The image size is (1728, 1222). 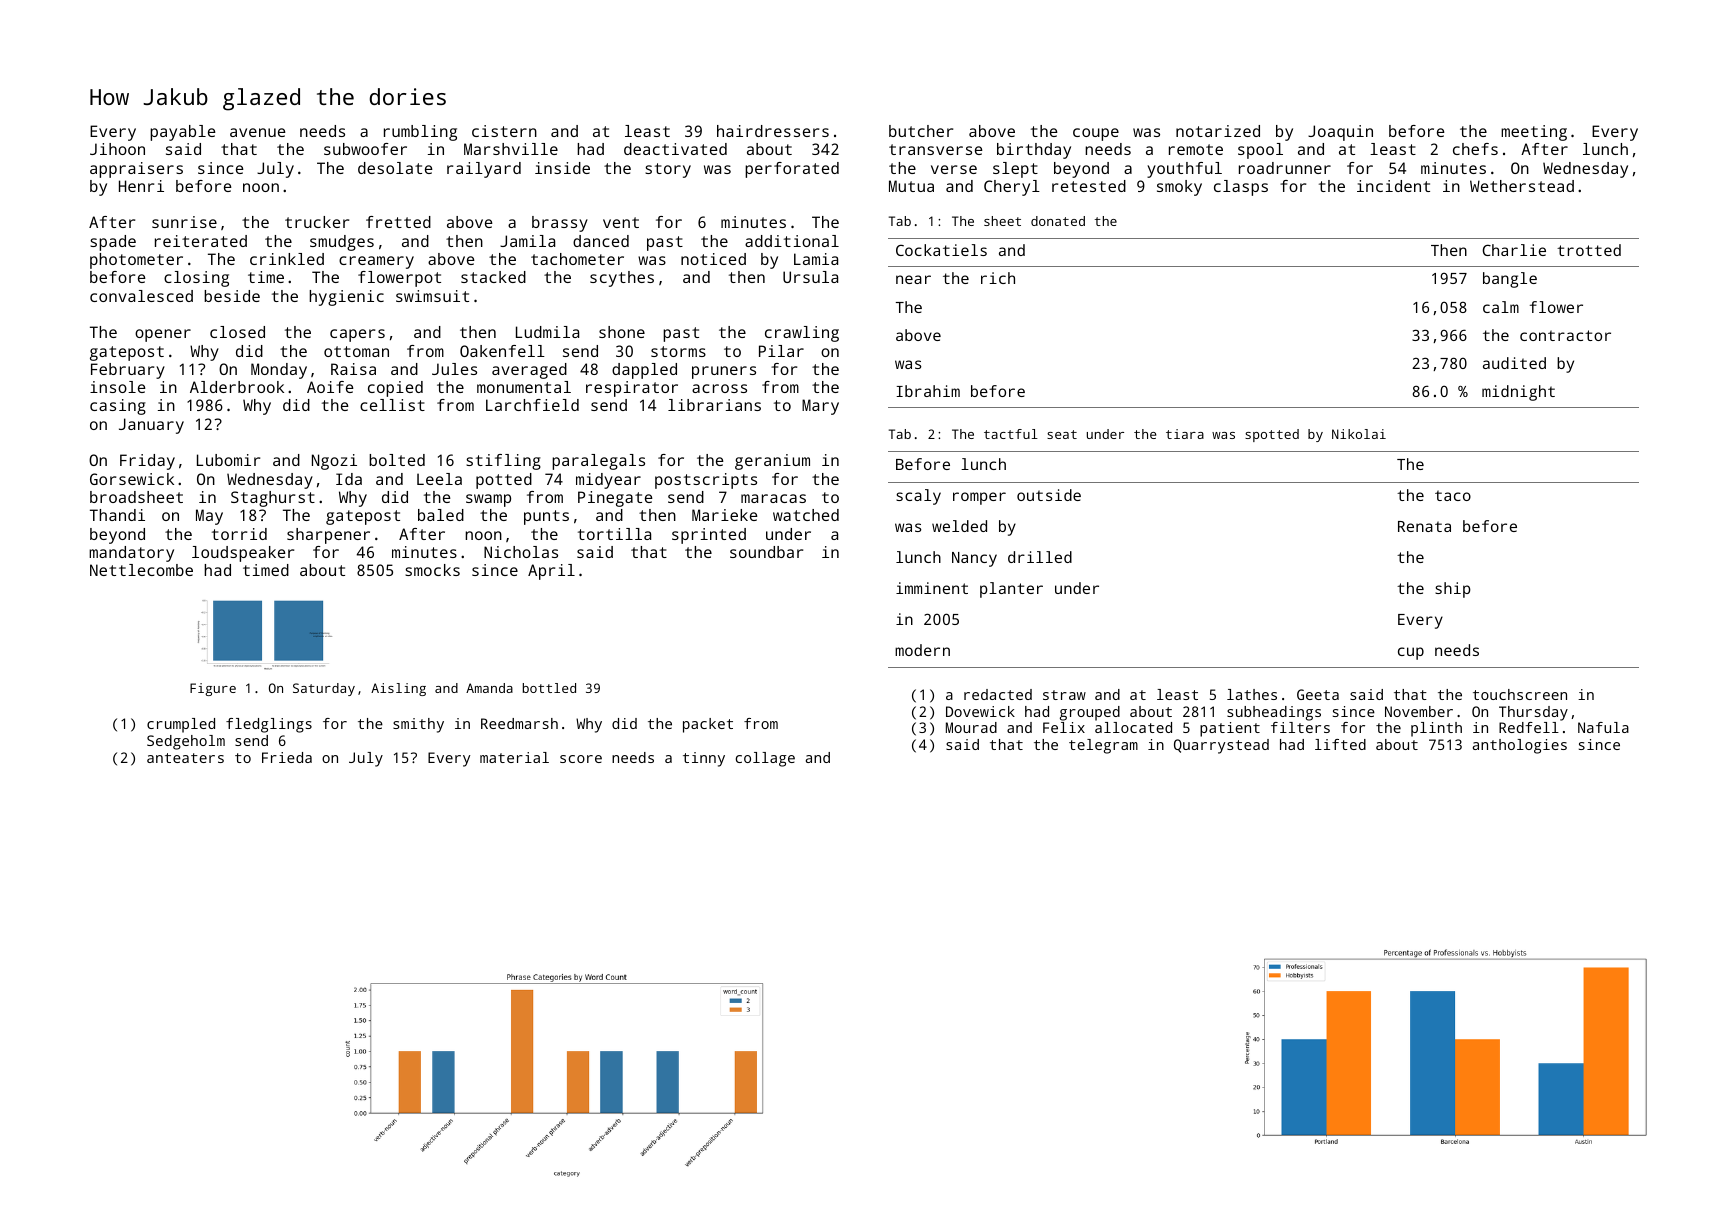 I want to click on anthologies, so click(x=1520, y=746).
